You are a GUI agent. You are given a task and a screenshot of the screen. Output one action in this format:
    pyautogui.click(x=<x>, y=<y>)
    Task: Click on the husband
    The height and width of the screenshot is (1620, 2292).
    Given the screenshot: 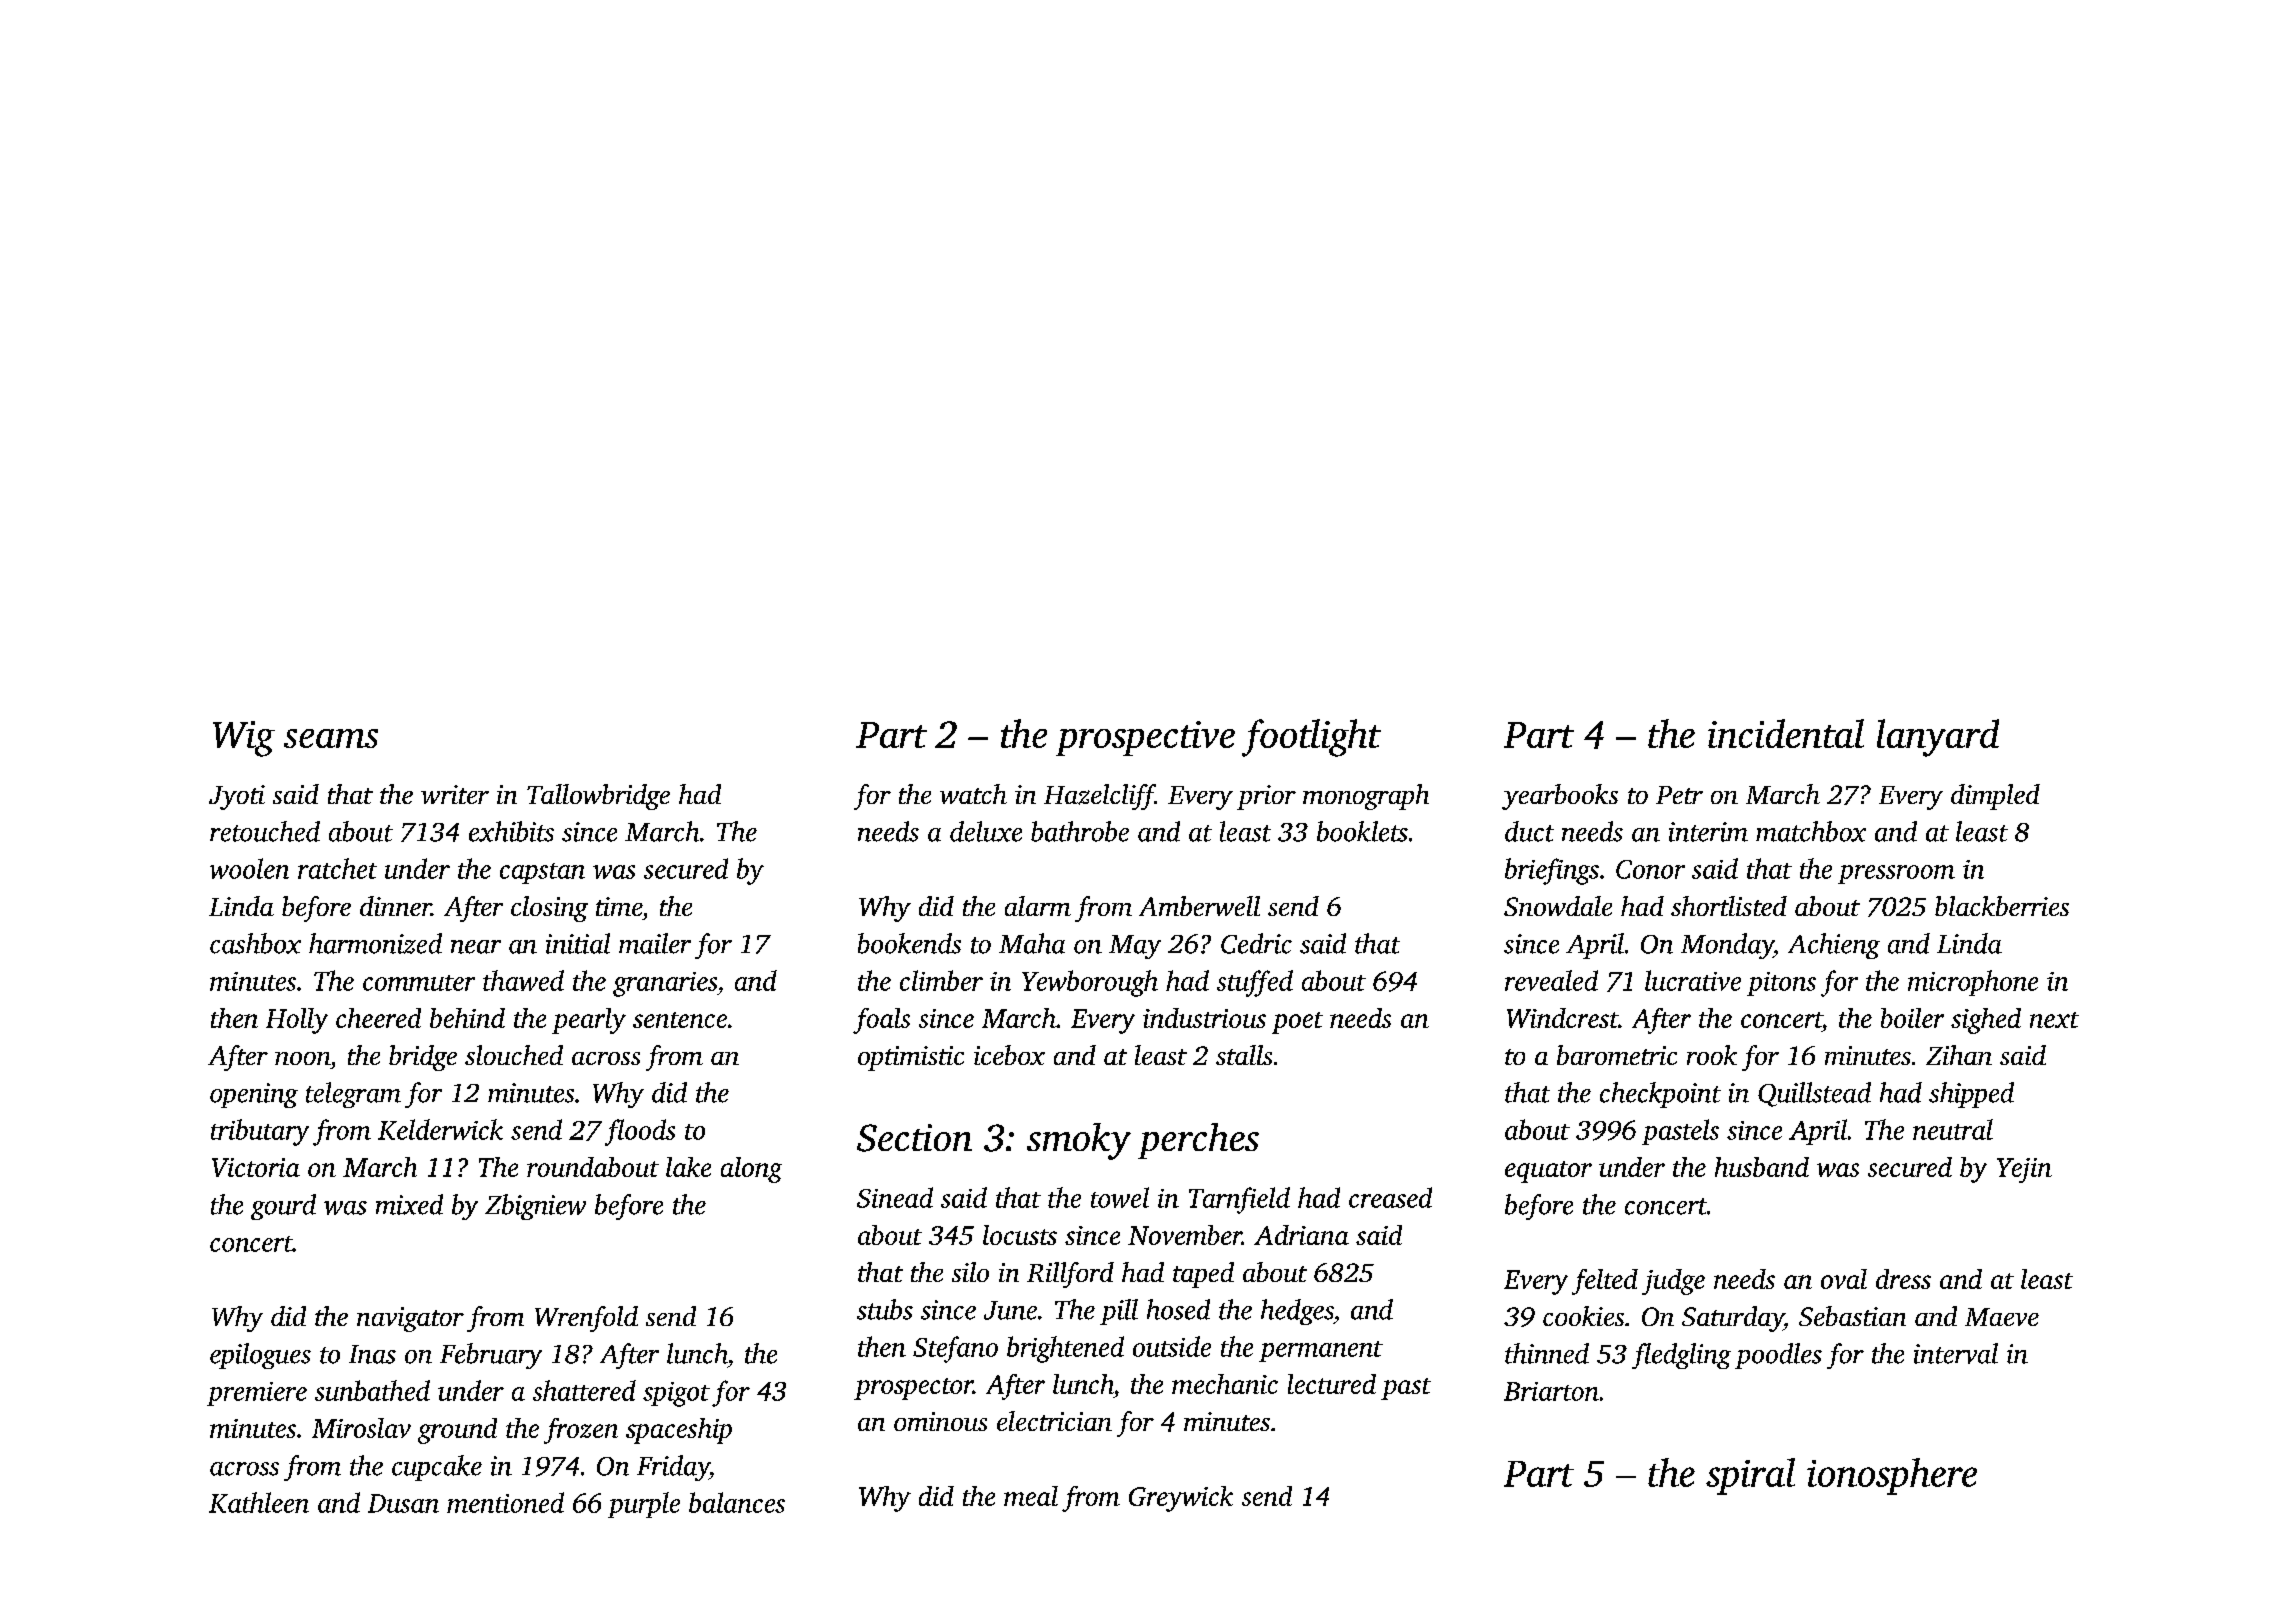 What is the action you would take?
    pyautogui.click(x=1762, y=1167)
